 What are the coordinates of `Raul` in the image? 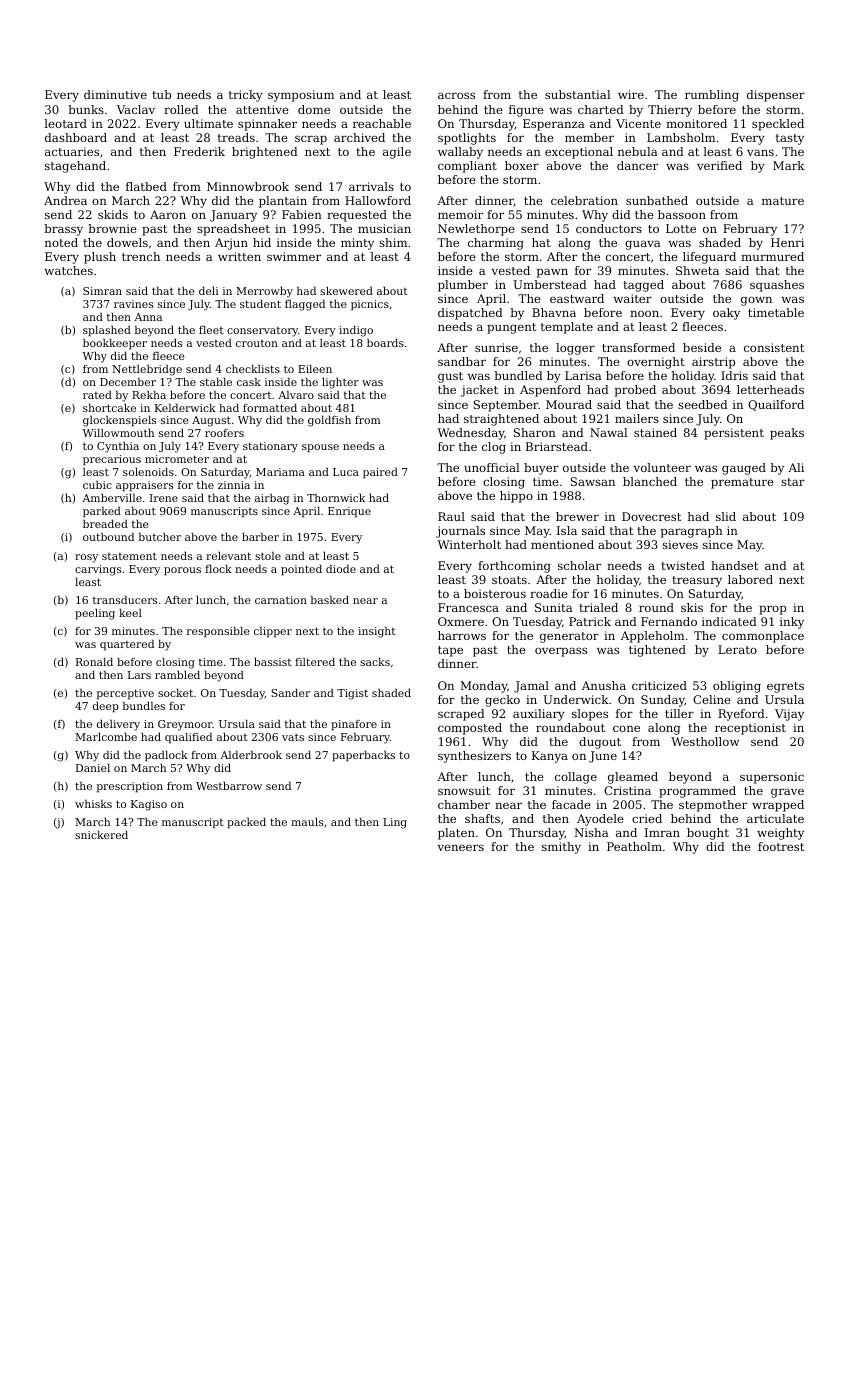 It's located at (451, 516).
